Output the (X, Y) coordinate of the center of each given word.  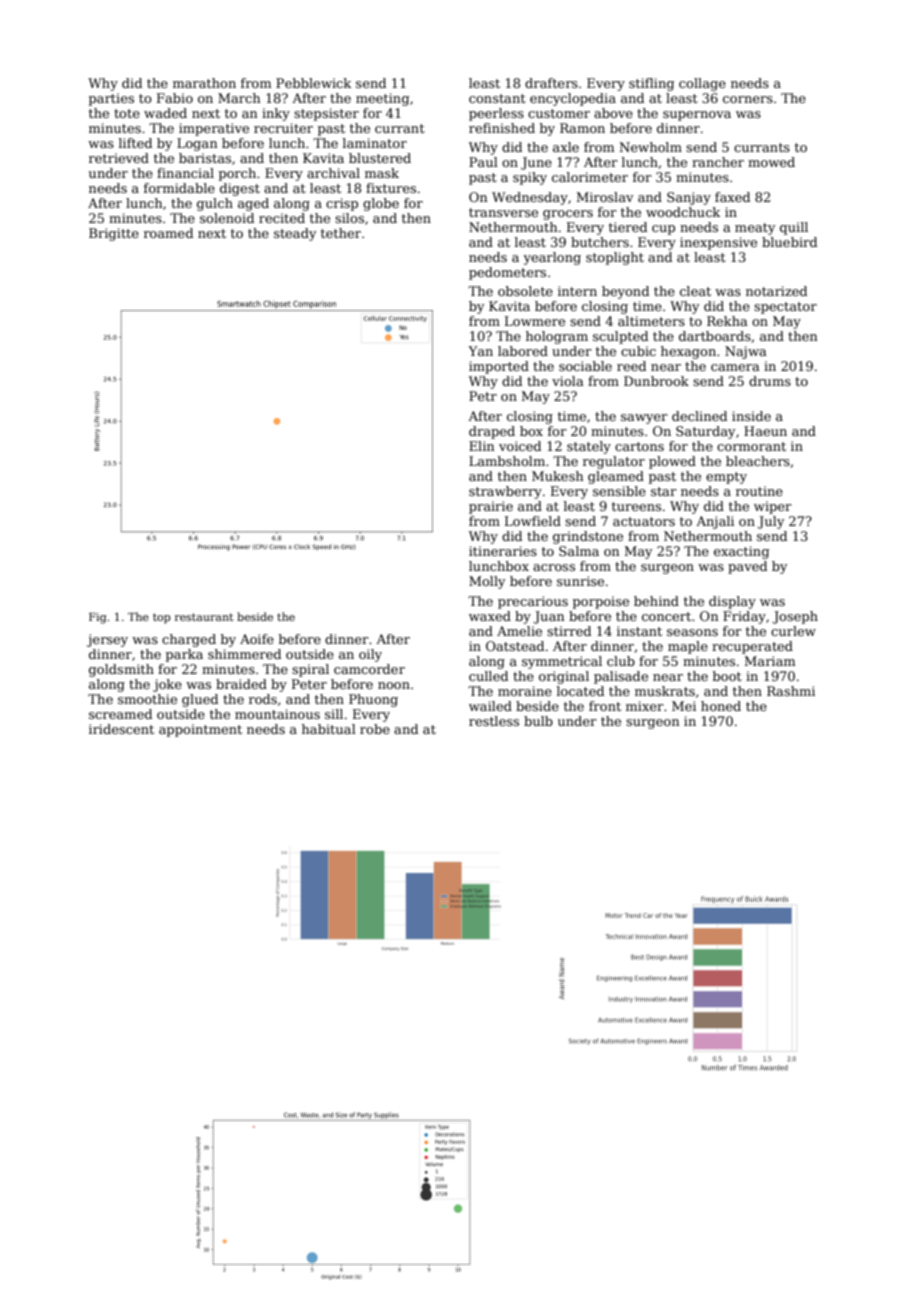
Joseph (795, 617)
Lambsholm (507, 461)
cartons (639, 446)
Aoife (257, 639)
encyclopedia (573, 99)
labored (523, 351)
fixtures (391, 188)
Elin (482, 446)
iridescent (121, 729)
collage (702, 84)
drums (770, 381)
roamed (168, 233)
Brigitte (114, 234)
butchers (600, 242)
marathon (204, 83)
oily (370, 655)
